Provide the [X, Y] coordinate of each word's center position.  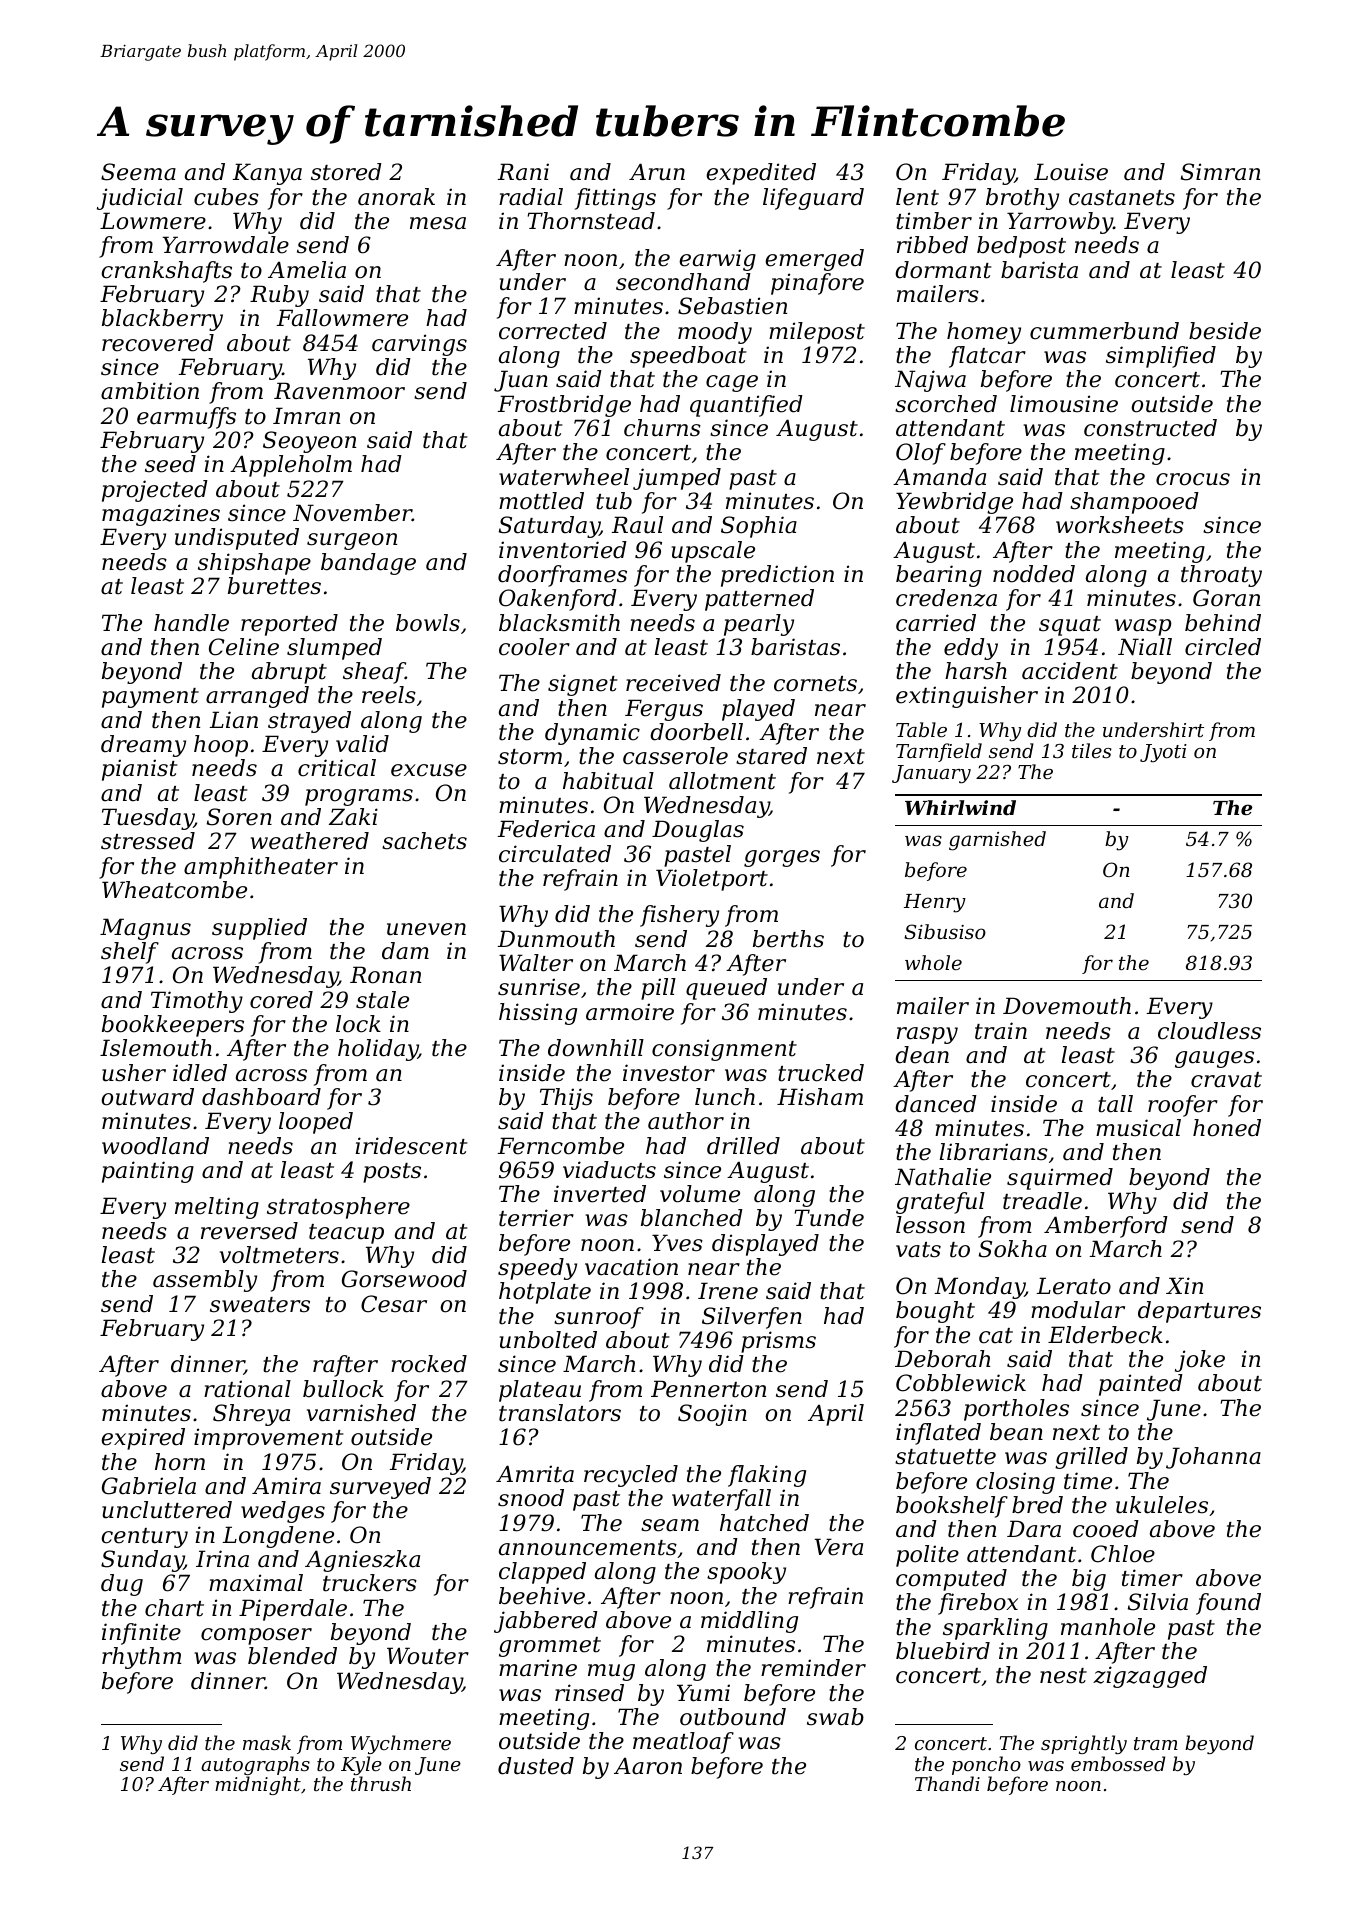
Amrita [535, 1474]
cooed [1106, 1529]
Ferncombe [561, 1146]
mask [267, 1742]
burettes [274, 586]
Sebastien [732, 306]
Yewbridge [954, 503]
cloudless [1209, 1031]
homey [984, 333]
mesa [438, 223]
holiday [378, 1050]
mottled [541, 501]
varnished [361, 1413]
